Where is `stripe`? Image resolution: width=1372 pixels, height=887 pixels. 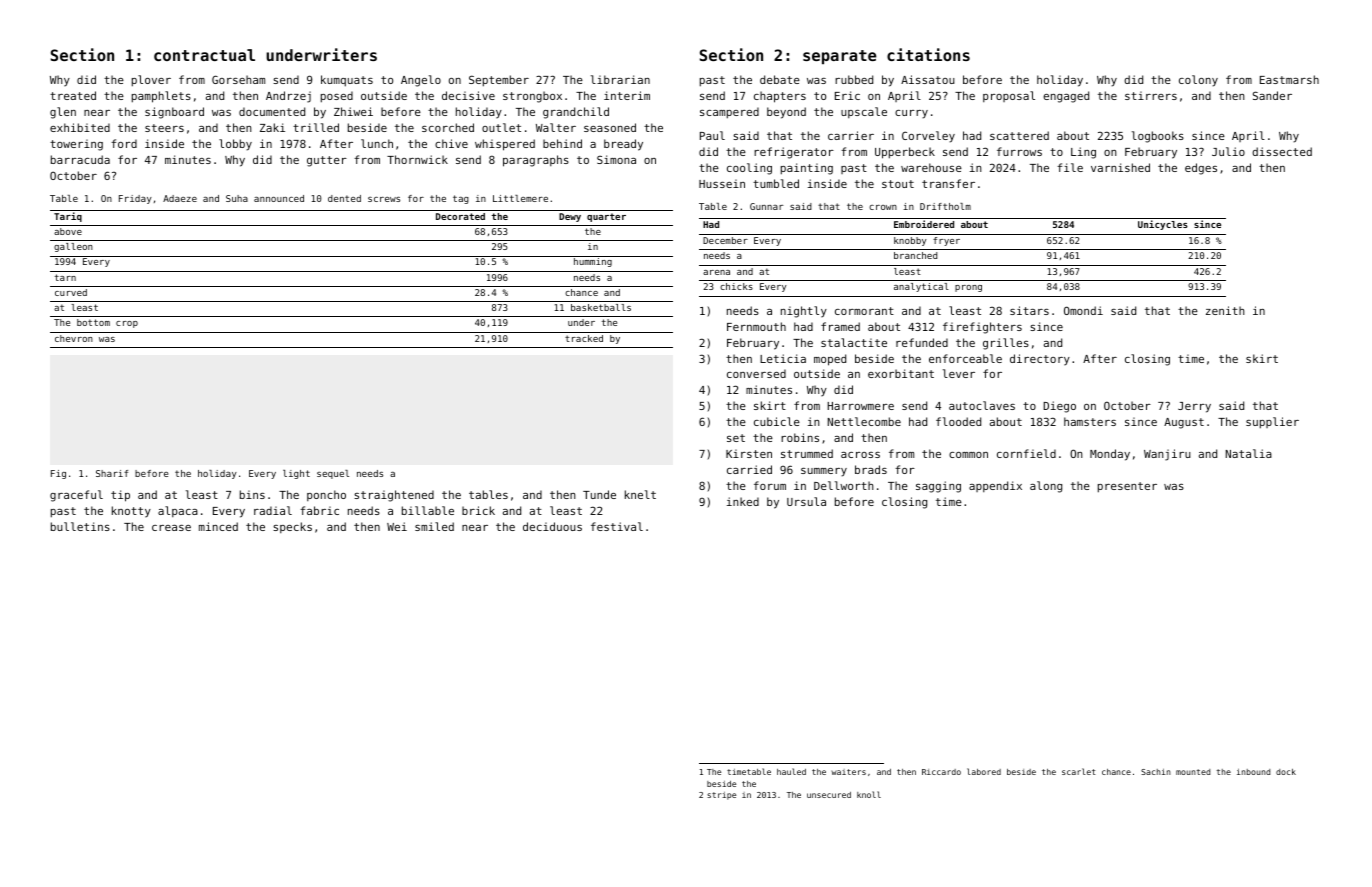
stripe is located at coordinates (721, 796).
